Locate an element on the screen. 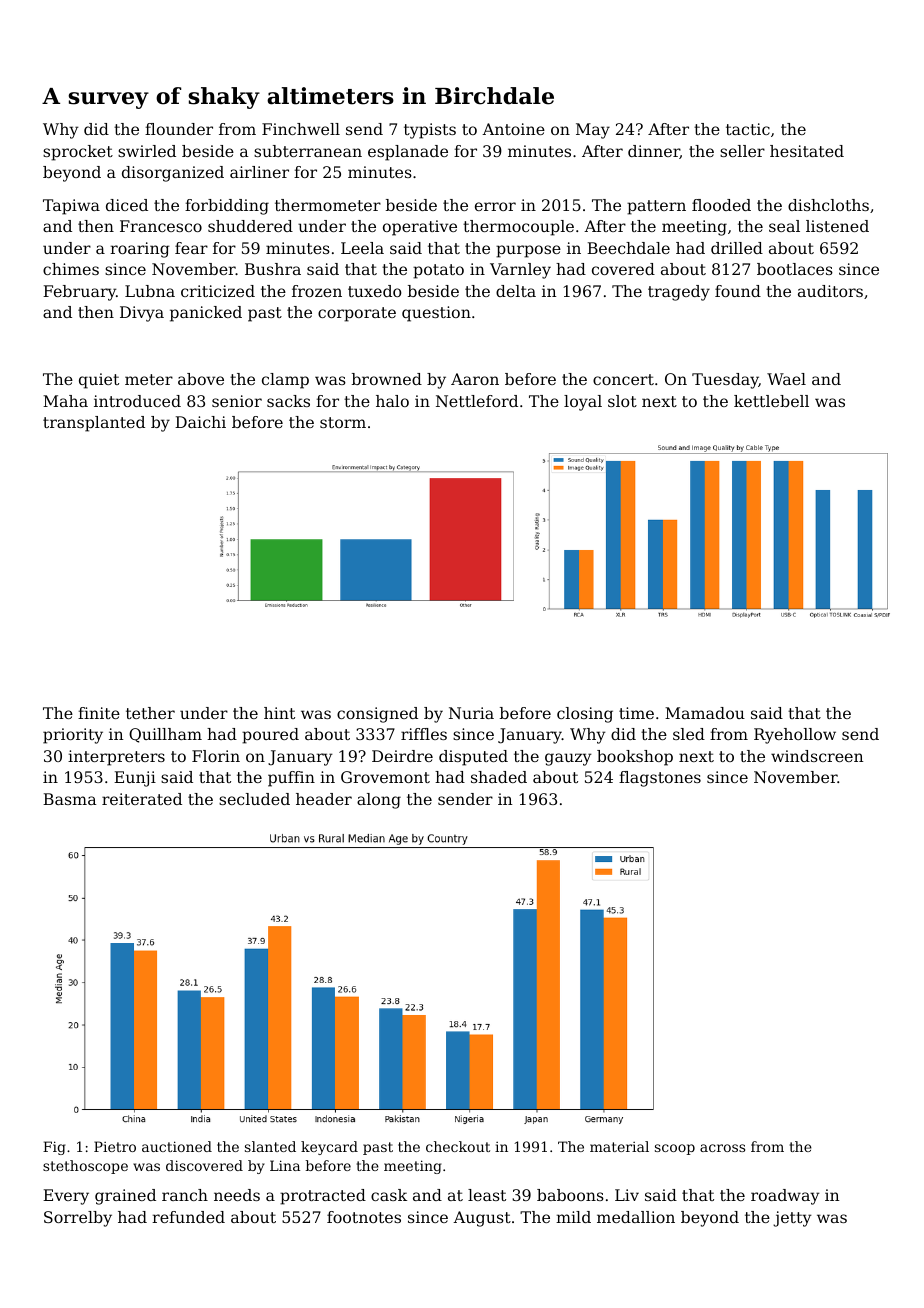 Image resolution: width=924 pixels, height=1308 pixels. windscreen is located at coordinates (817, 756).
